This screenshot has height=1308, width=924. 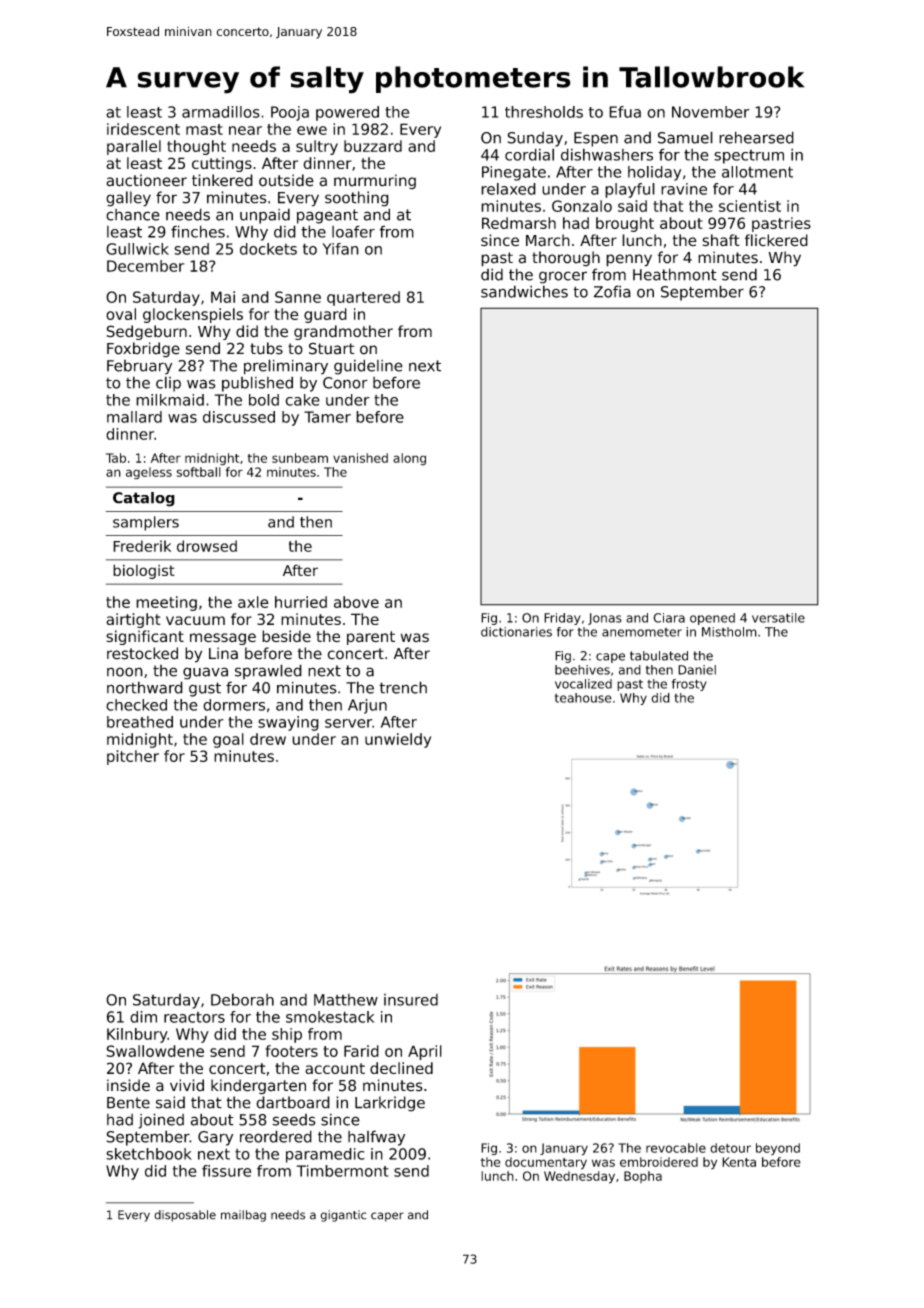 I want to click on noon, so click(x=125, y=672).
